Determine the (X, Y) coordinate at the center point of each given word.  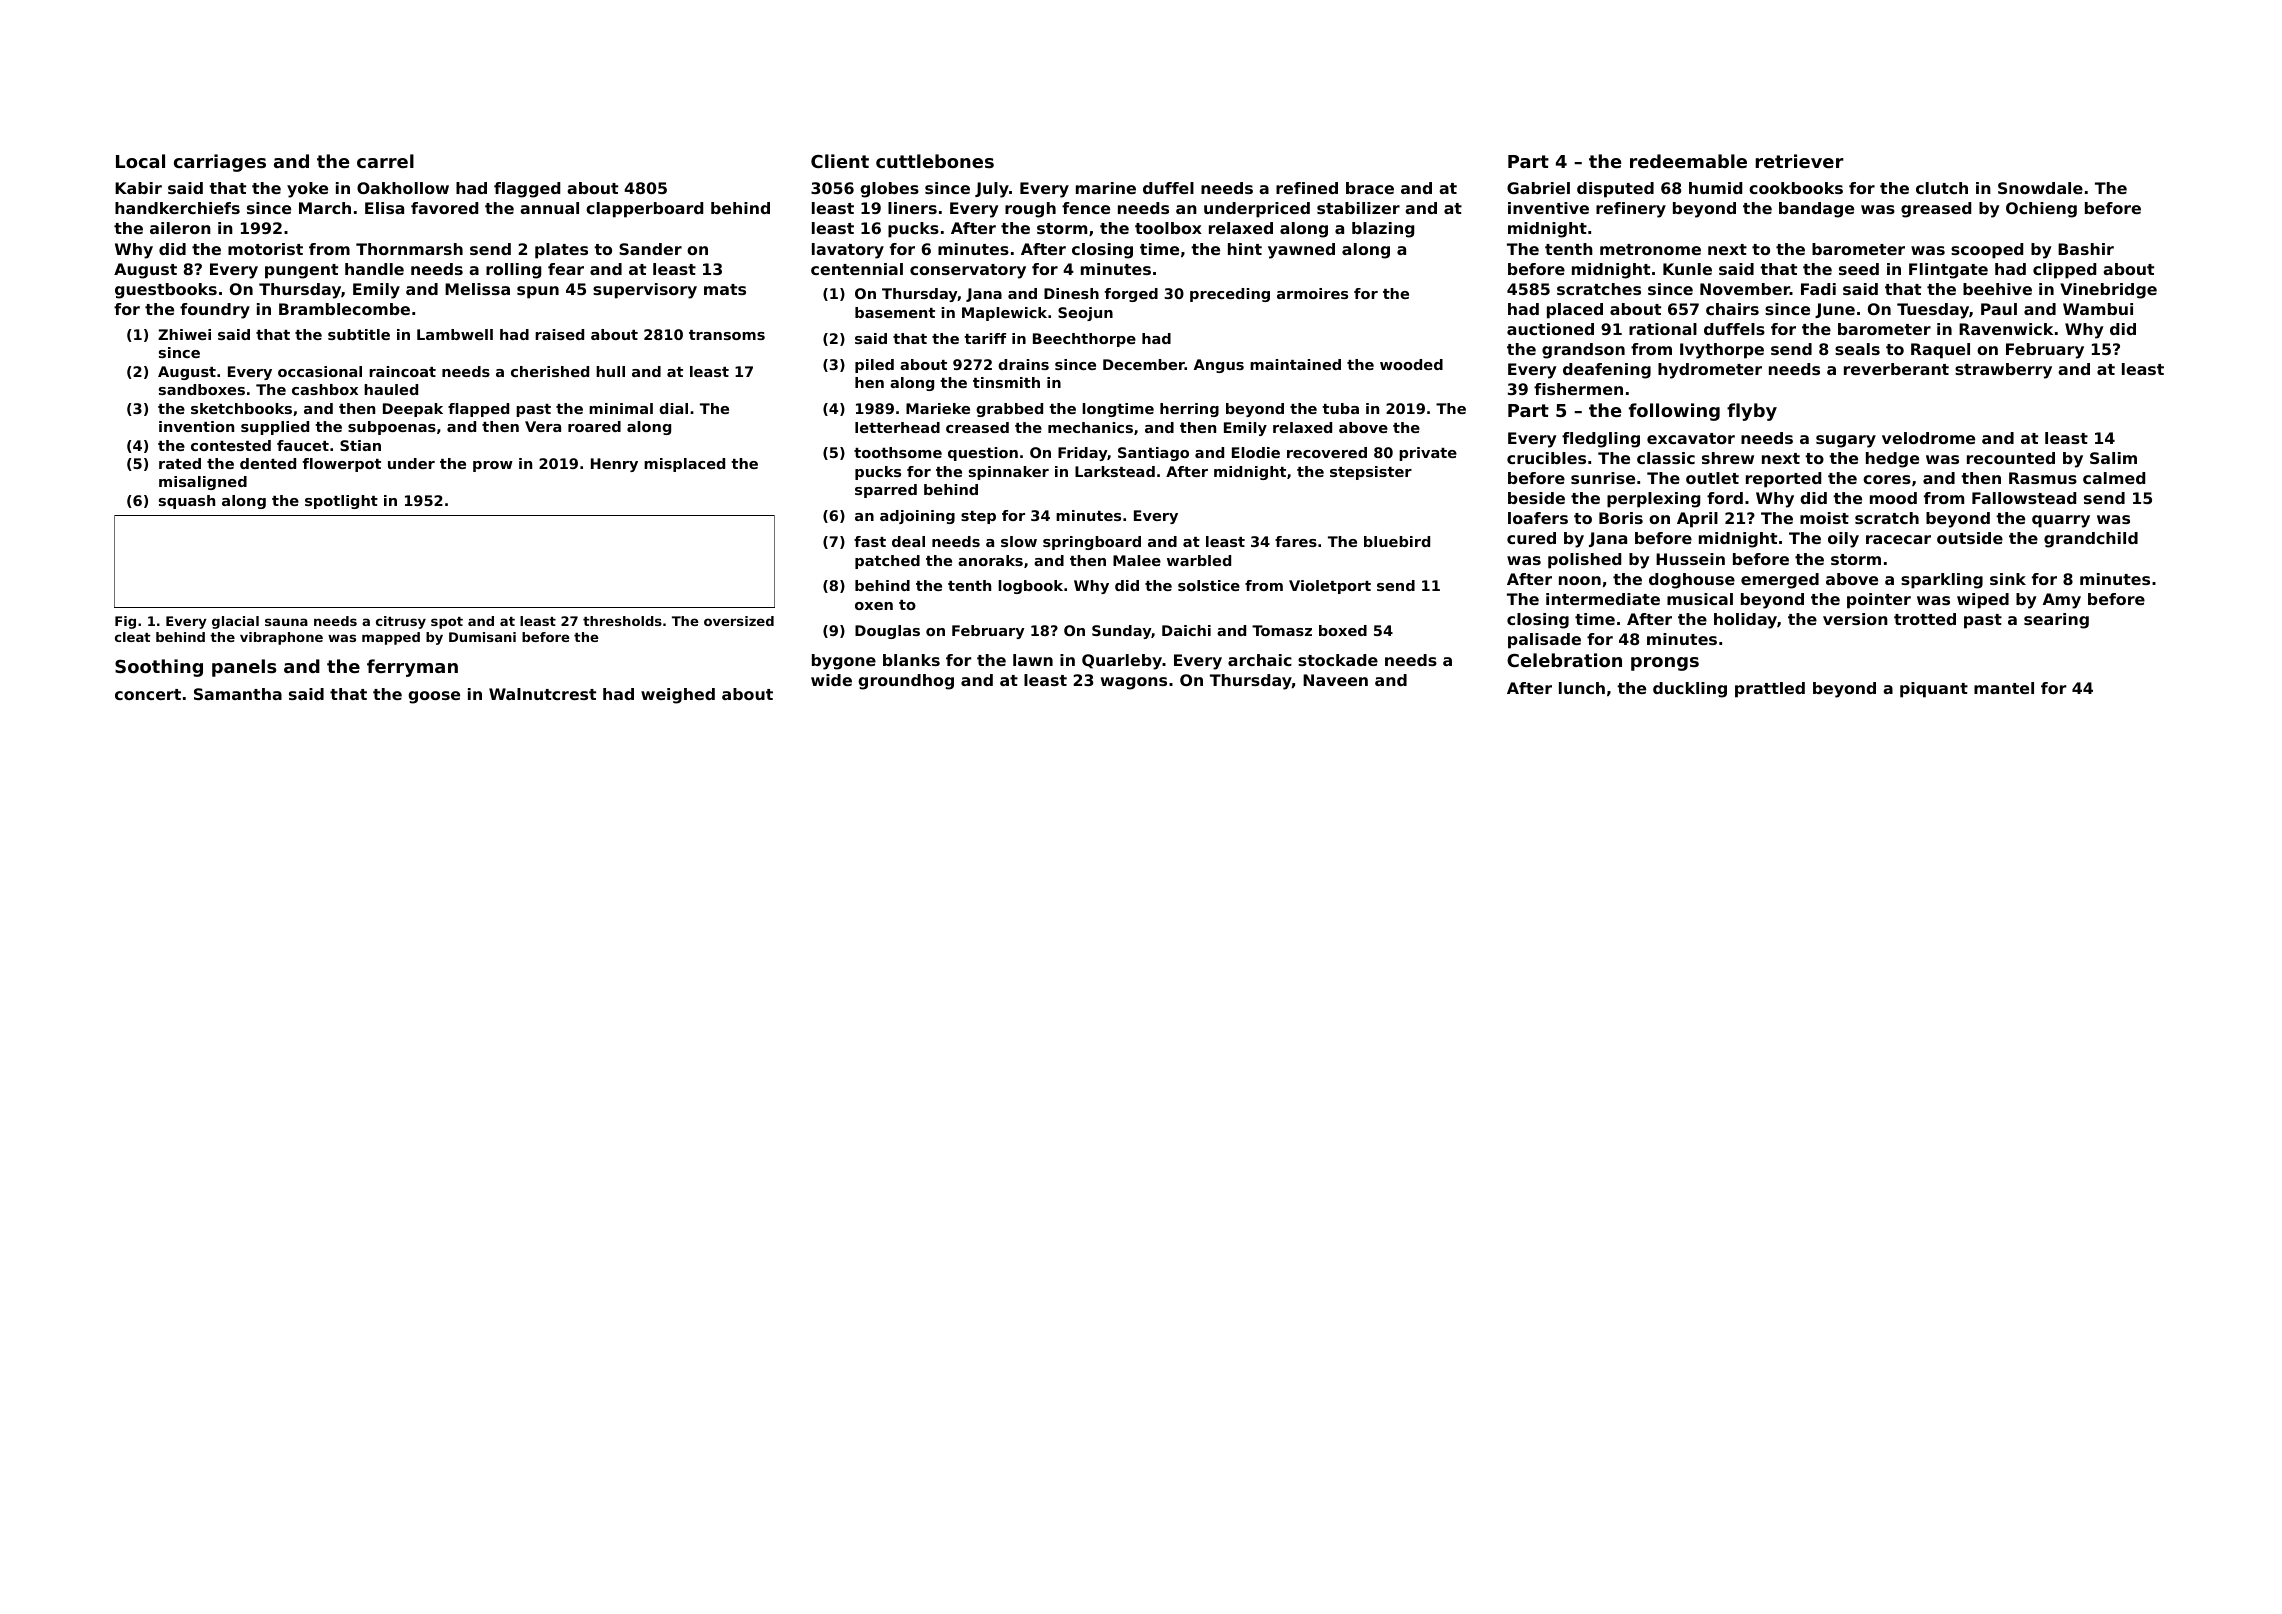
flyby (1752, 412)
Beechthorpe (1084, 340)
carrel (385, 161)
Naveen (1335, 680)
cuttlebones (935, 161)
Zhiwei (184, 334)
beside (1536, 498)
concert (148, 694)
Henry (614, 465)
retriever (1799, 161)
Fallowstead (2024, 498)
